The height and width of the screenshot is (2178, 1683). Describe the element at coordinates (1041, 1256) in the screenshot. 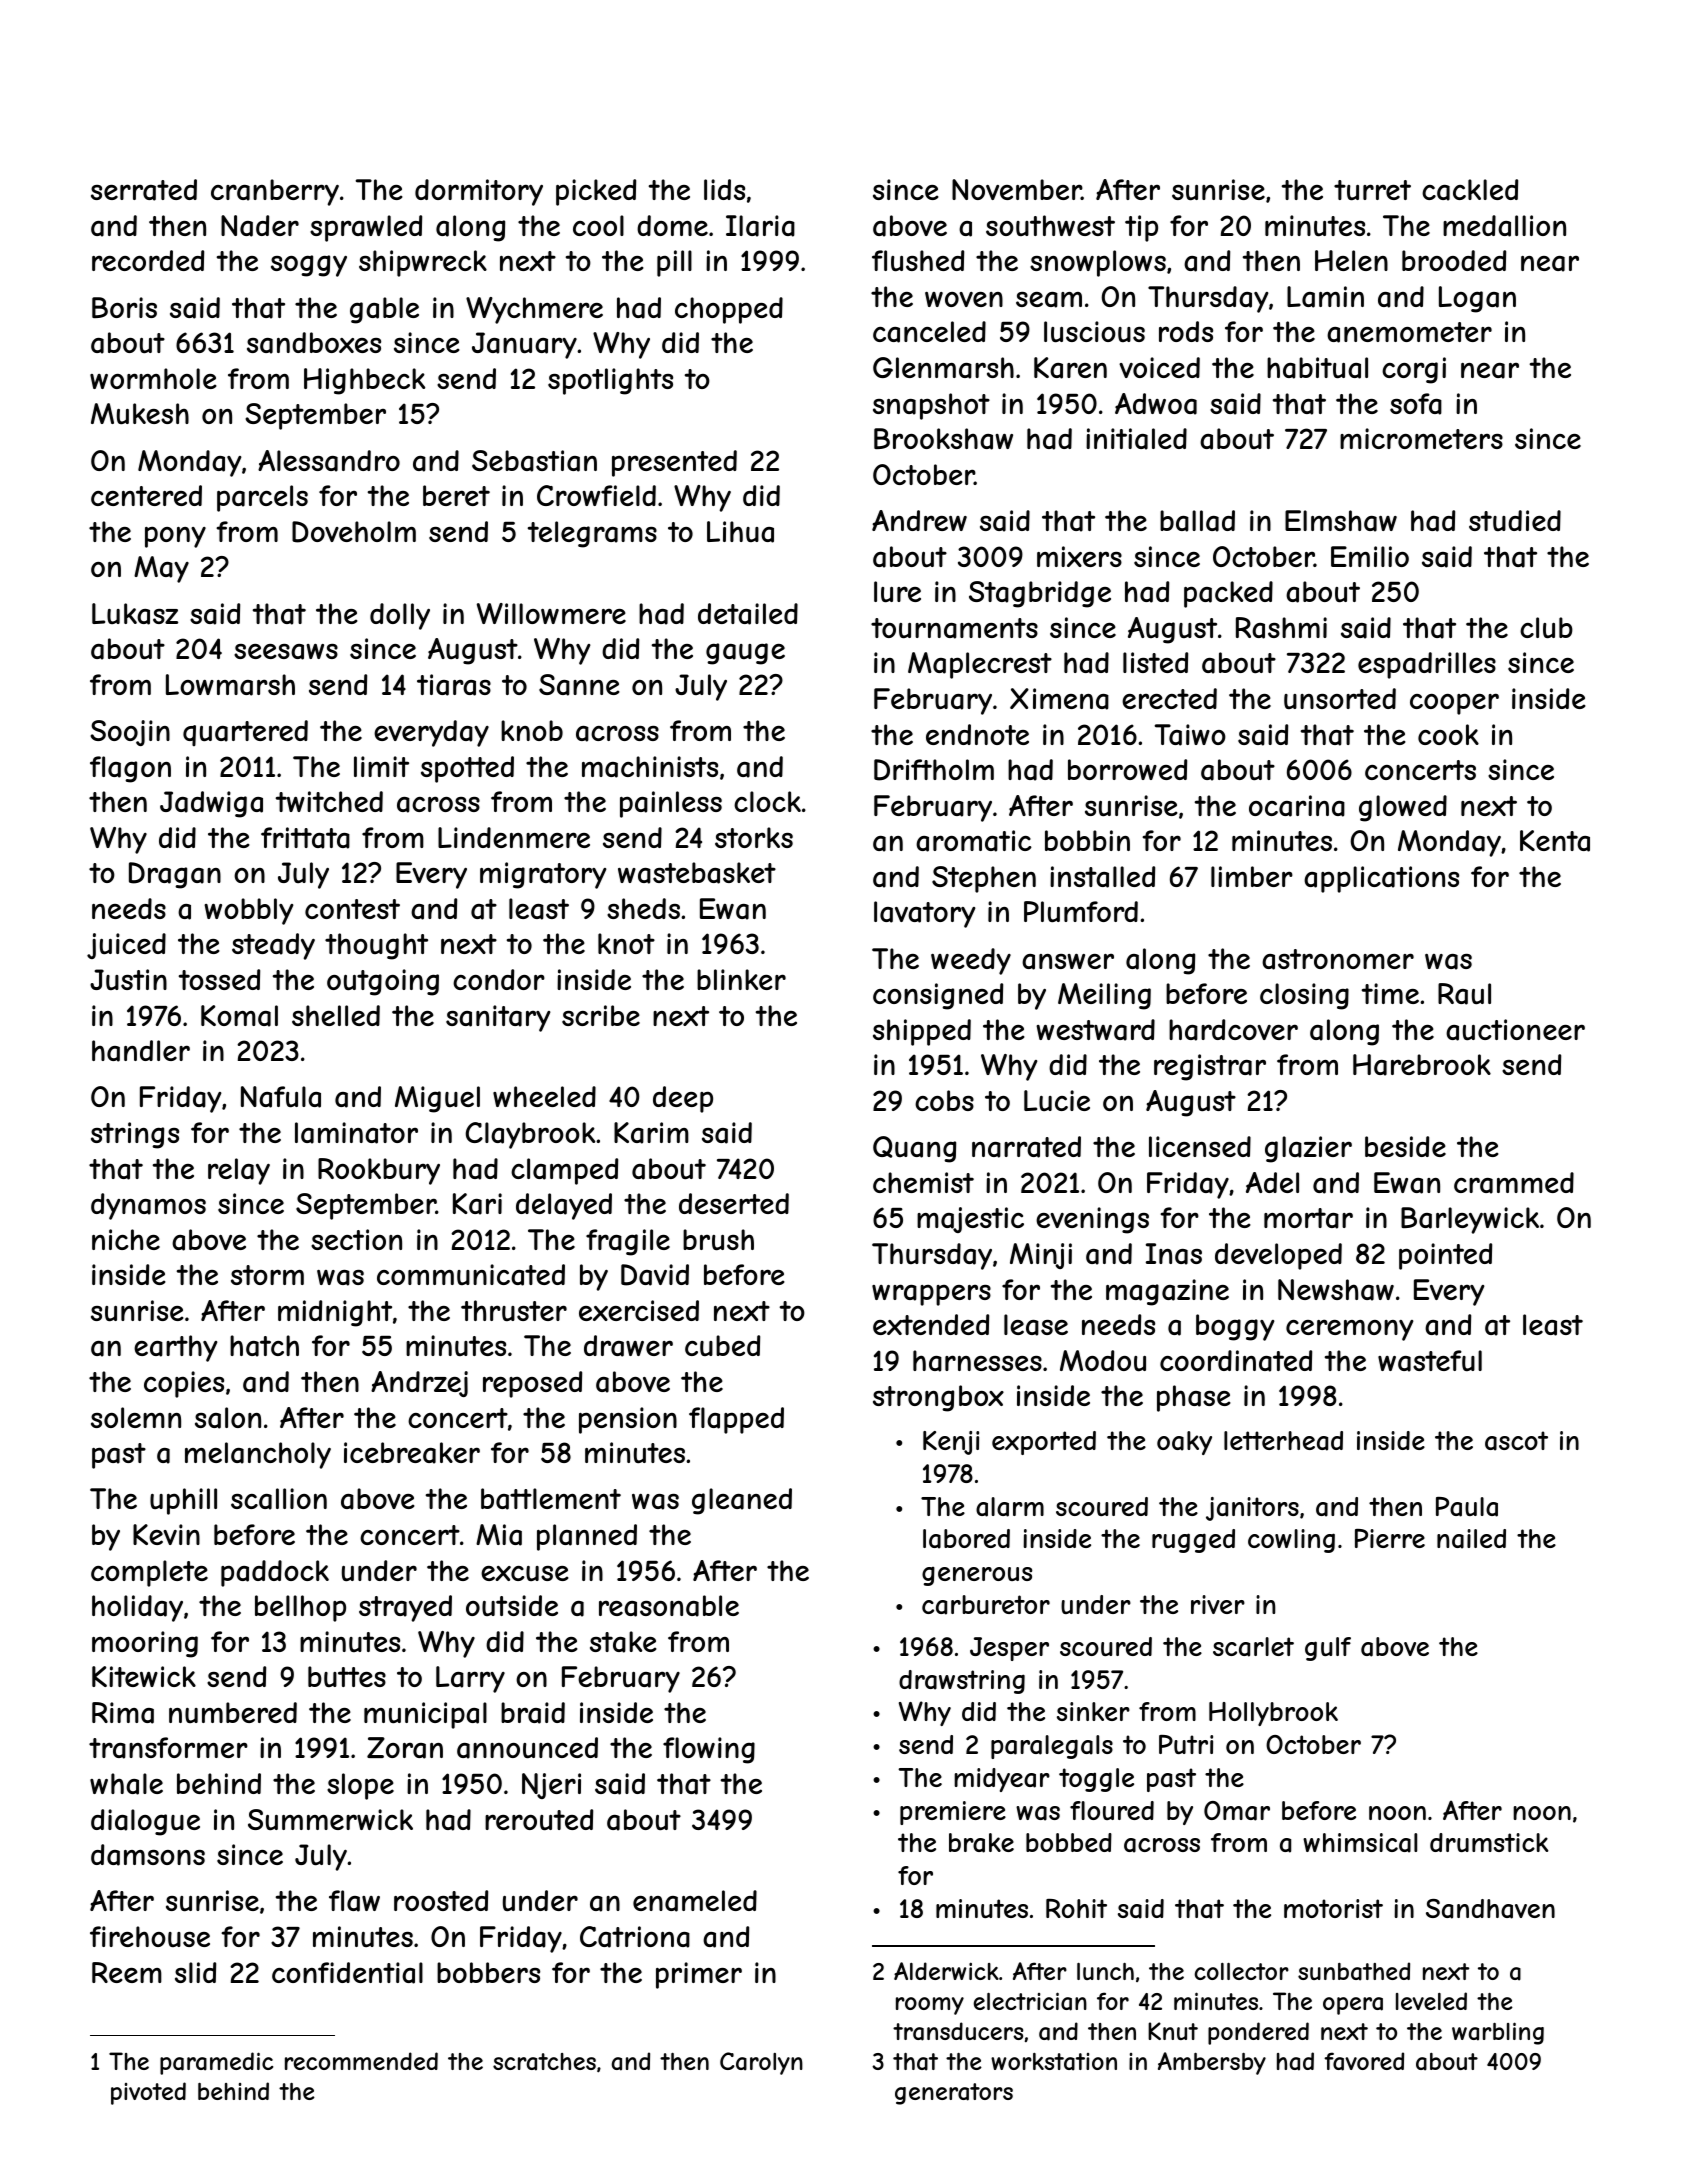

I see `Minji` at that location.
